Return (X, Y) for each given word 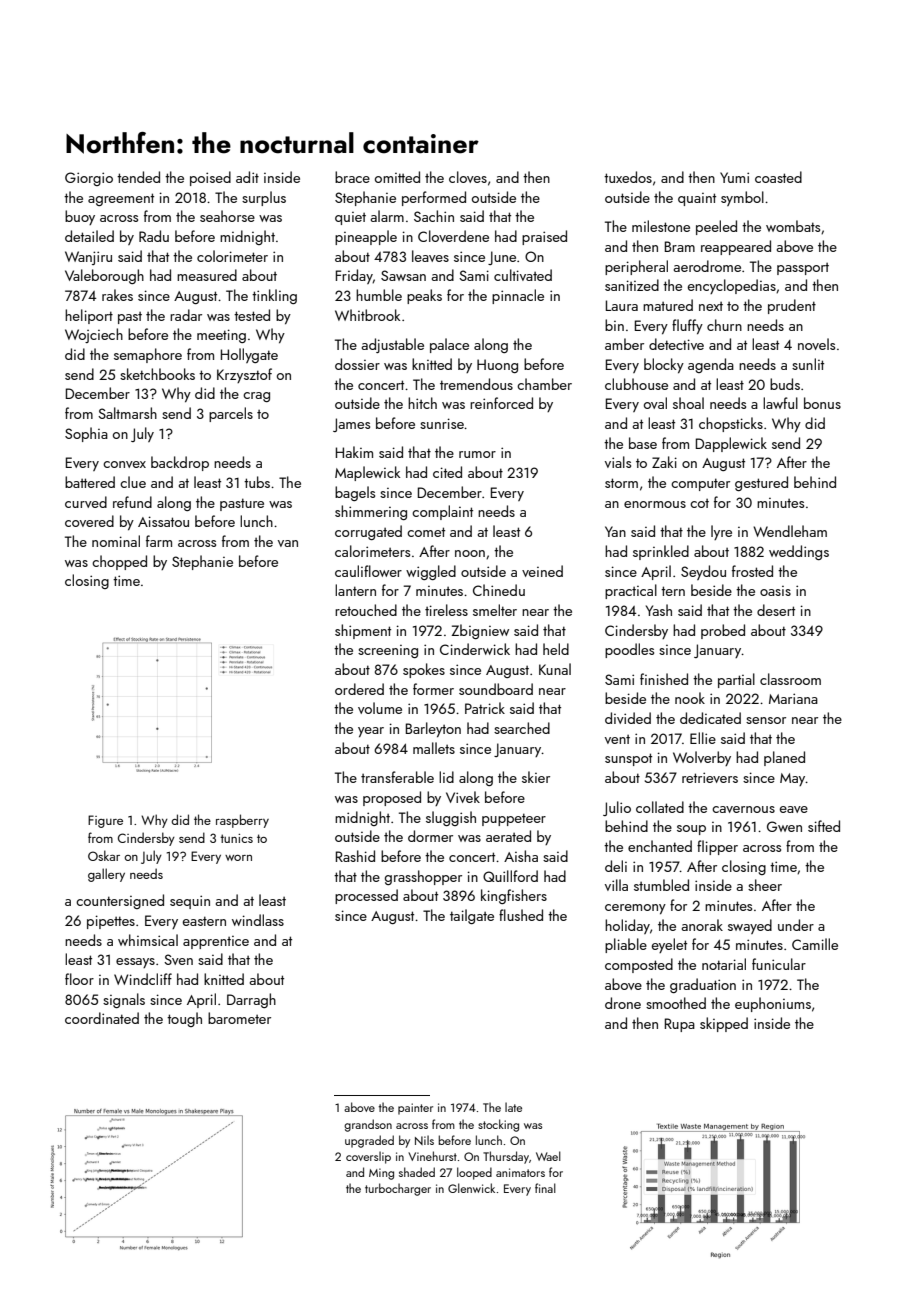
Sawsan (403, 275)
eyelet (669, 945)
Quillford (510, 876)
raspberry (242, 821)
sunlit (808, 364)
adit (247, 177)
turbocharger (398, 1189)
